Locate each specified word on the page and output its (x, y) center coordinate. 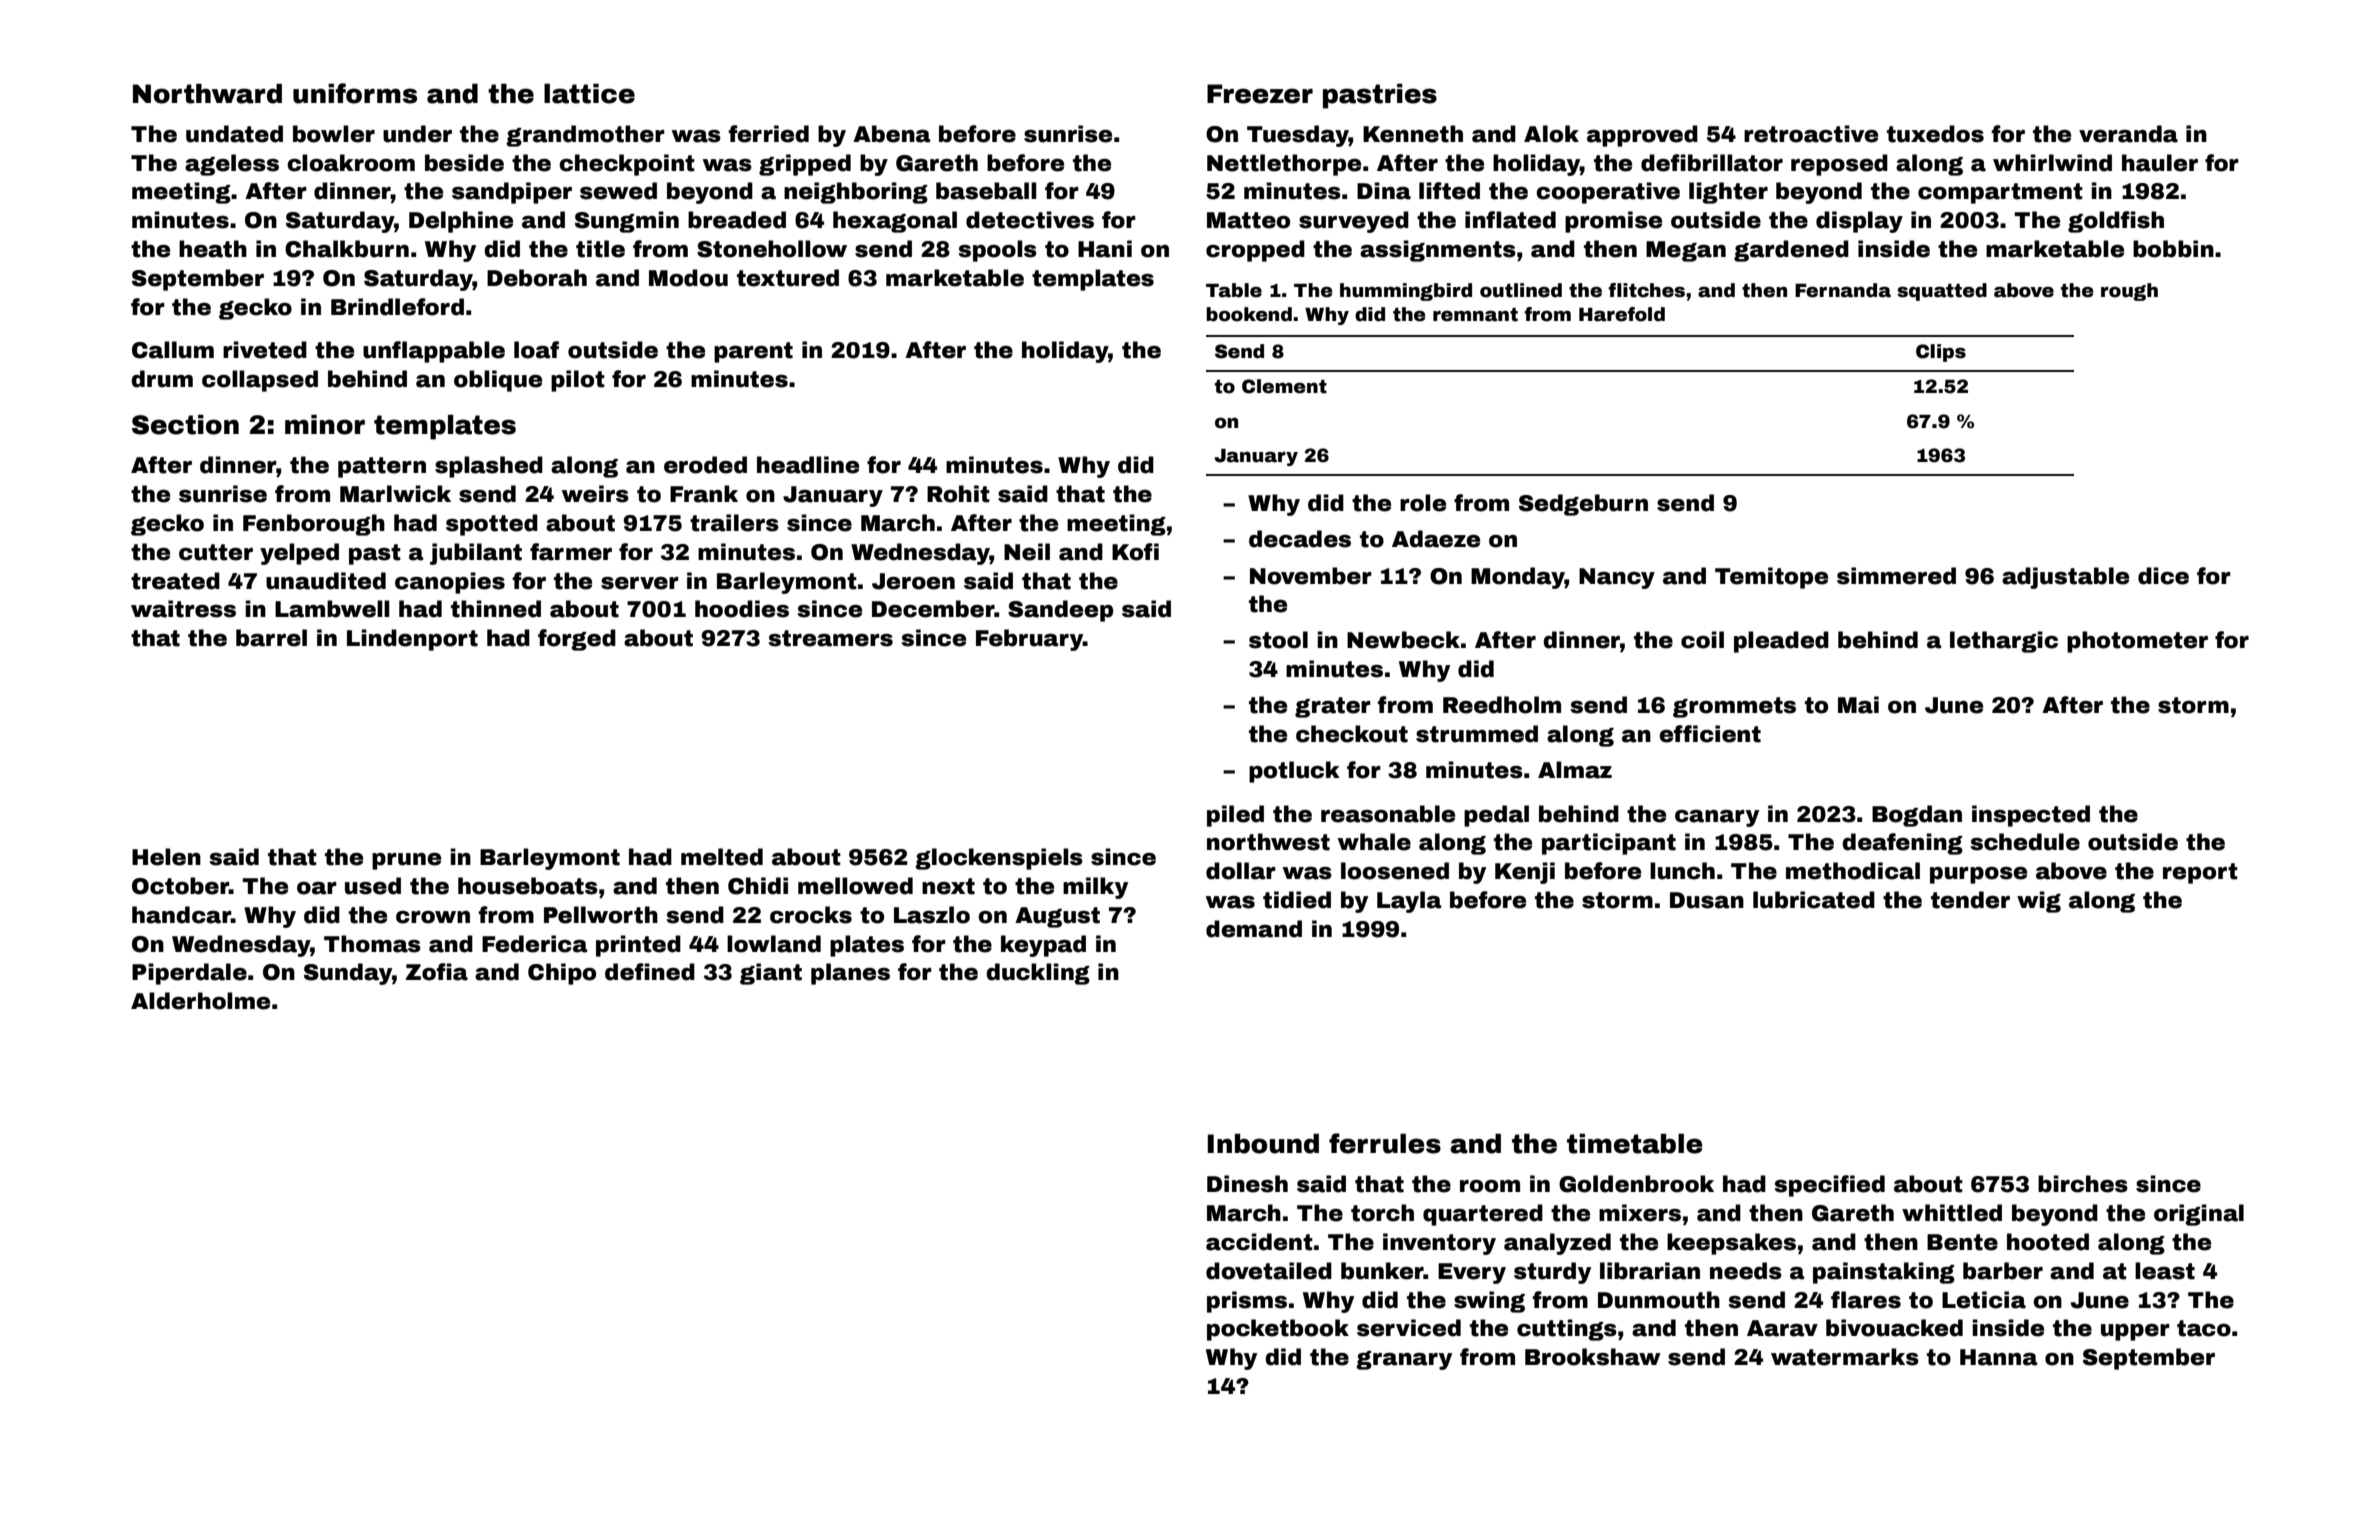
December (933, 609)
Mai (1858, 705)
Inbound (1263, 1144)
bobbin (2173, 249)
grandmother (585, 136)
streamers (830, 638)
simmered (1896, 576)
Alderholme (200, 1001)
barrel (271, 638)
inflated (1510, 220)
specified (1829, 1186)
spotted (492, 525)
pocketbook (1278, 1330)
